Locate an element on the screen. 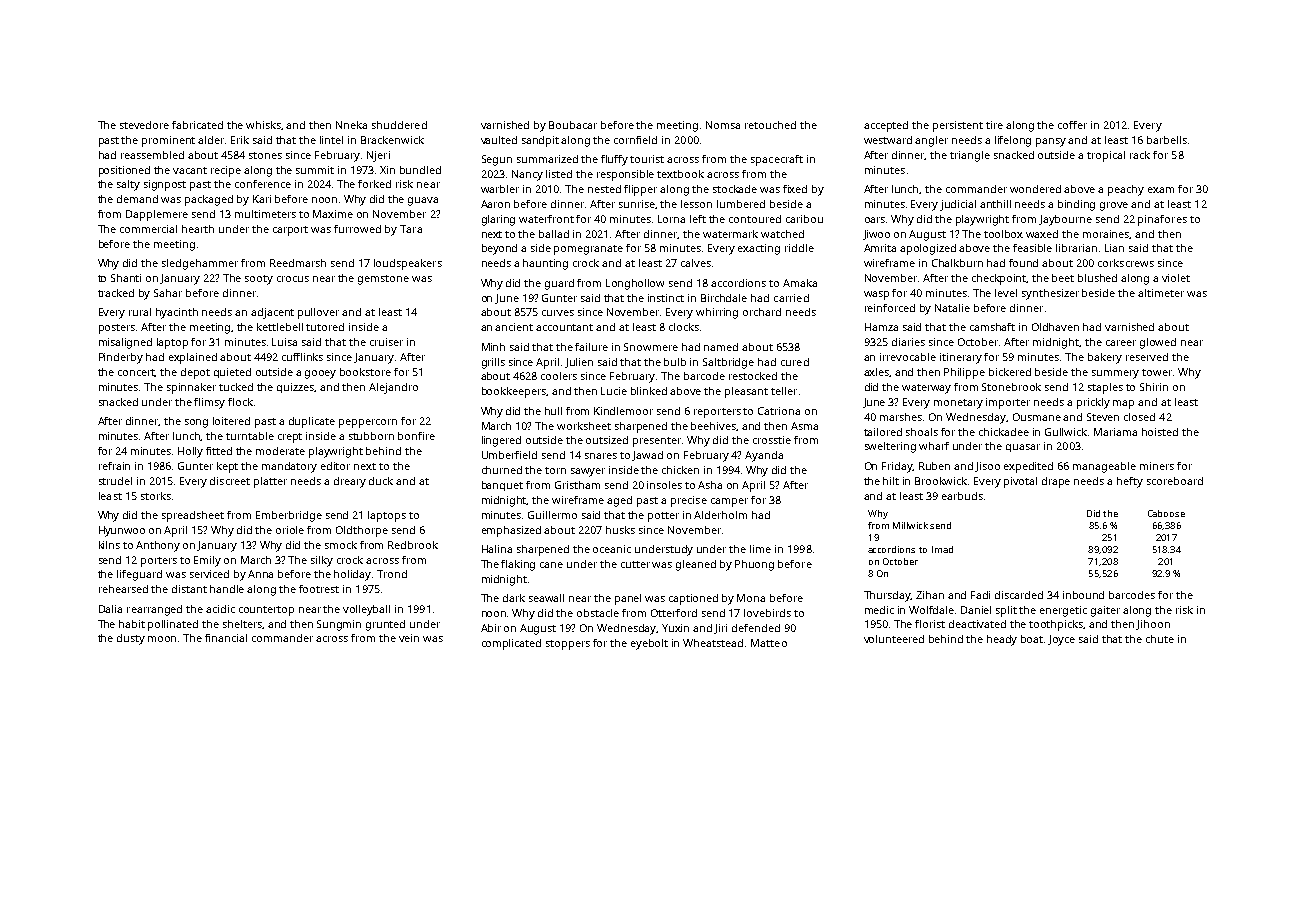 Image resolution: width=1308 pixels, height=924 pixels. lumbered is located at coordinates (741, 204).
